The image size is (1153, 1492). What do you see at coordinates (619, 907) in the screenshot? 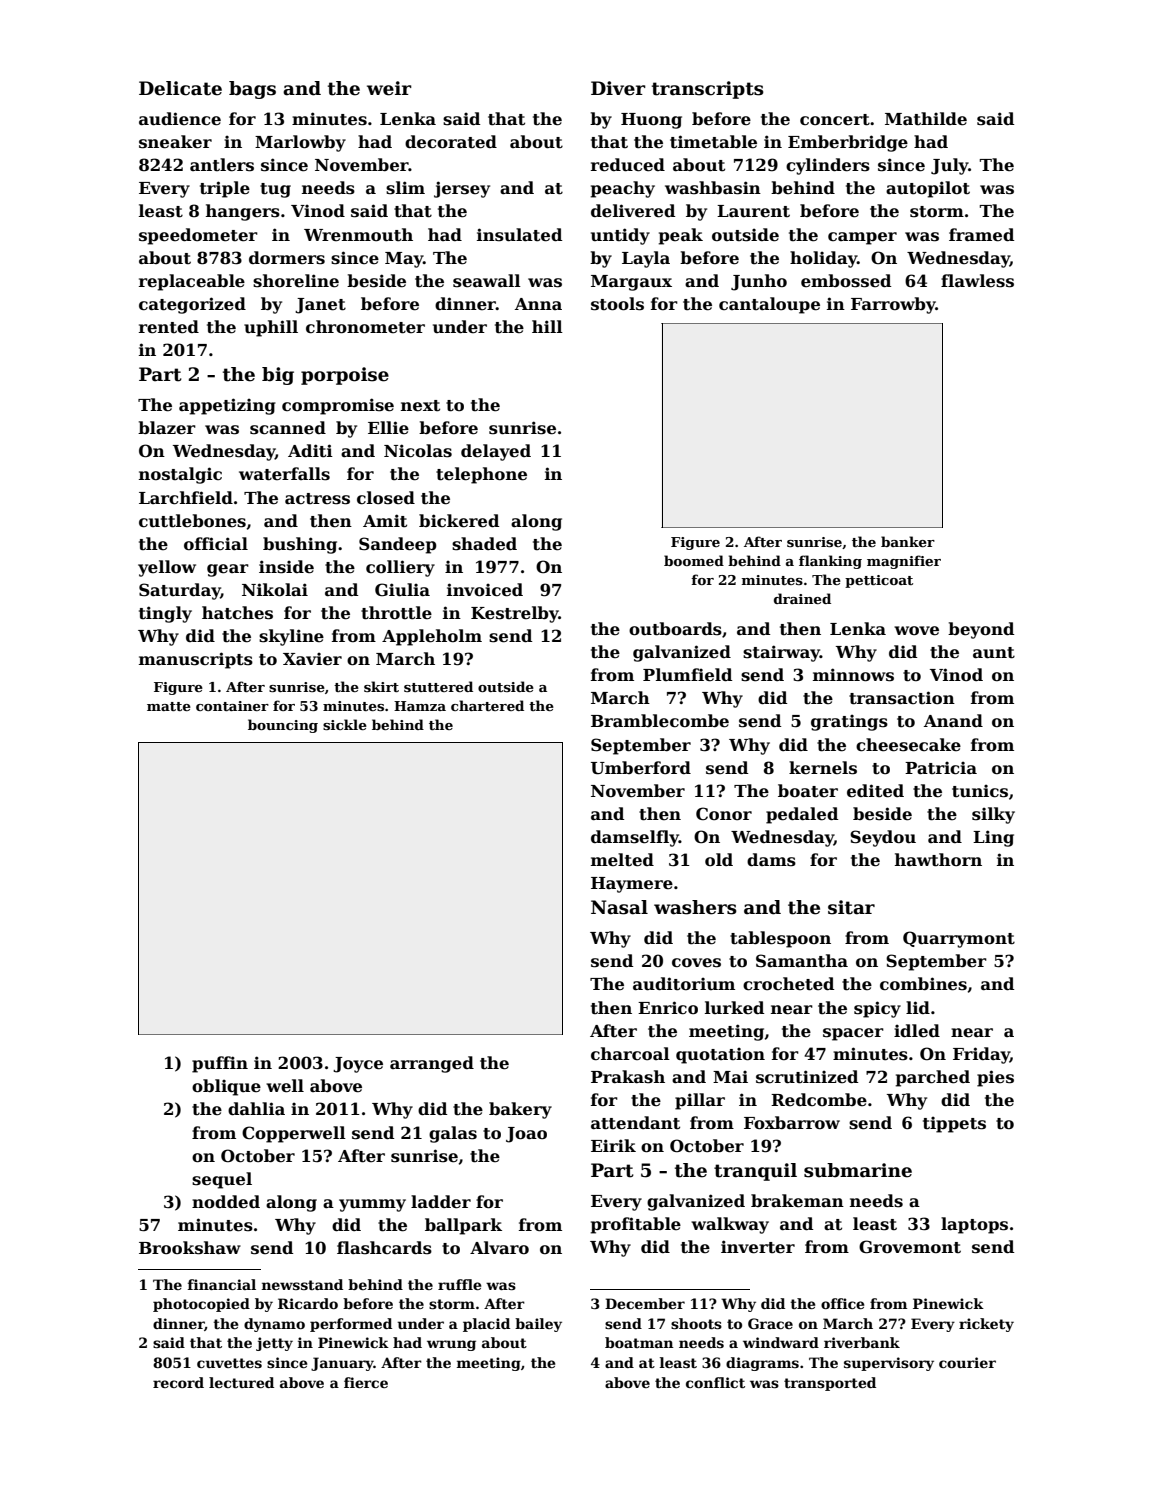
I see `Nasal` at bounding box center [619, 907].
